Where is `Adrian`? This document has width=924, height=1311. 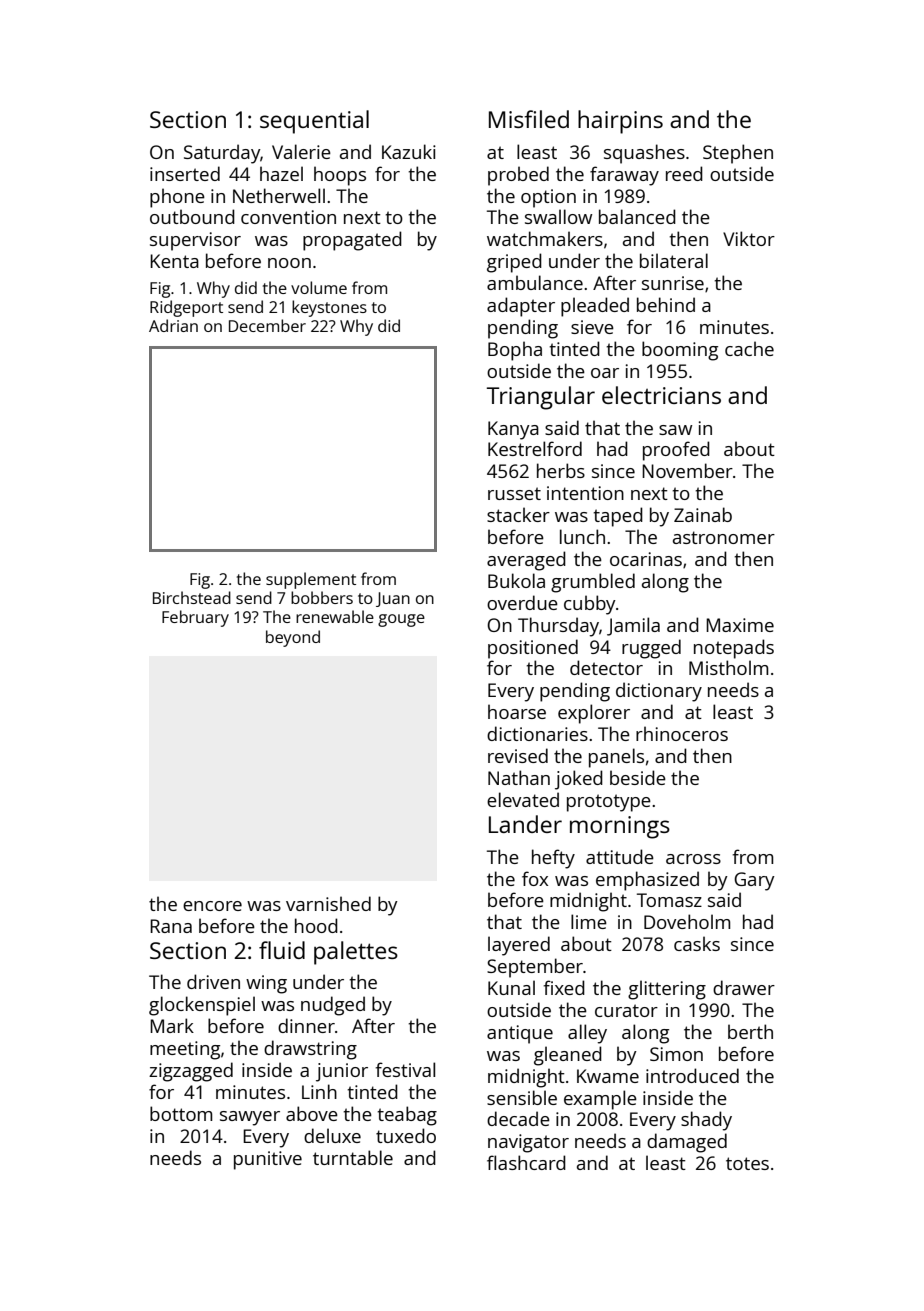
Adrian is located at coordinates (173, 325).
